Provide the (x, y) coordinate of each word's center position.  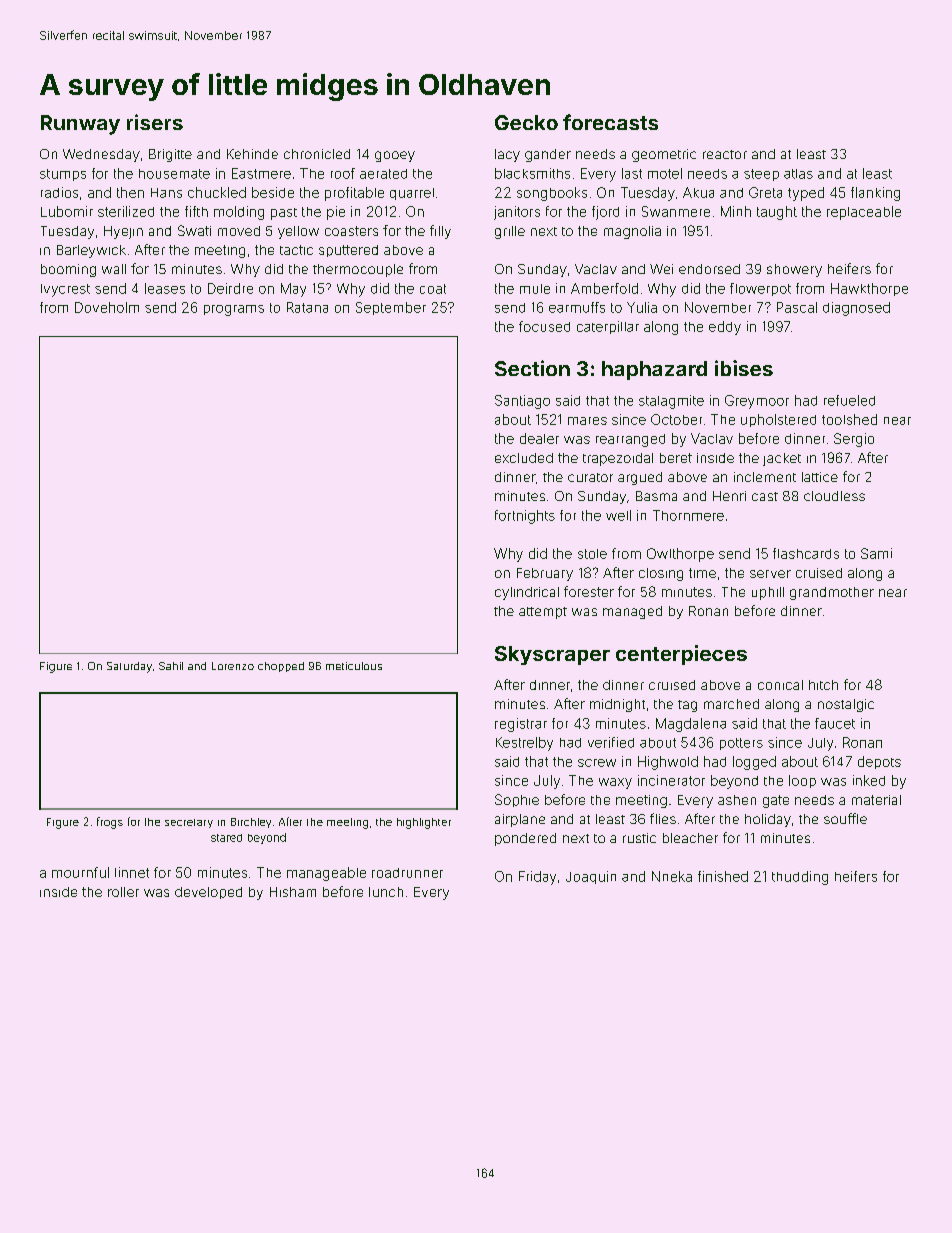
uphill (768, 593)
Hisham (293, 892)
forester (589, 591)
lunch (386, 892)
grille (510, 232)
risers (155, 122)
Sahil (171, 666)
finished (723, 876)
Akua (698, 192)
